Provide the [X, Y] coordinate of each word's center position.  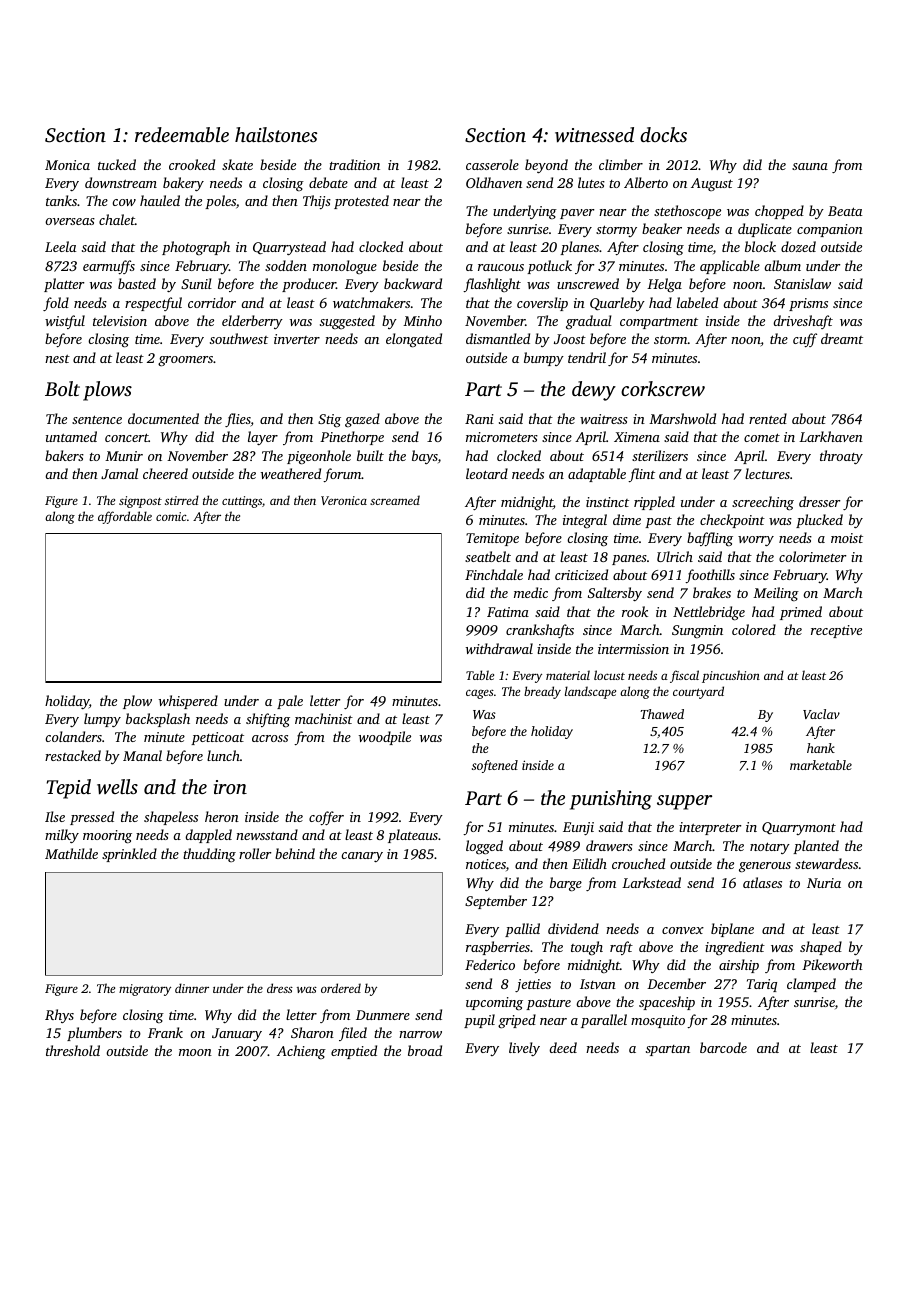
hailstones [276, 134]
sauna [810, 166]
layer [263, 438]
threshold [73, 1050]
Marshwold [682, 418]
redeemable [182, 134]
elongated [414, 340]
